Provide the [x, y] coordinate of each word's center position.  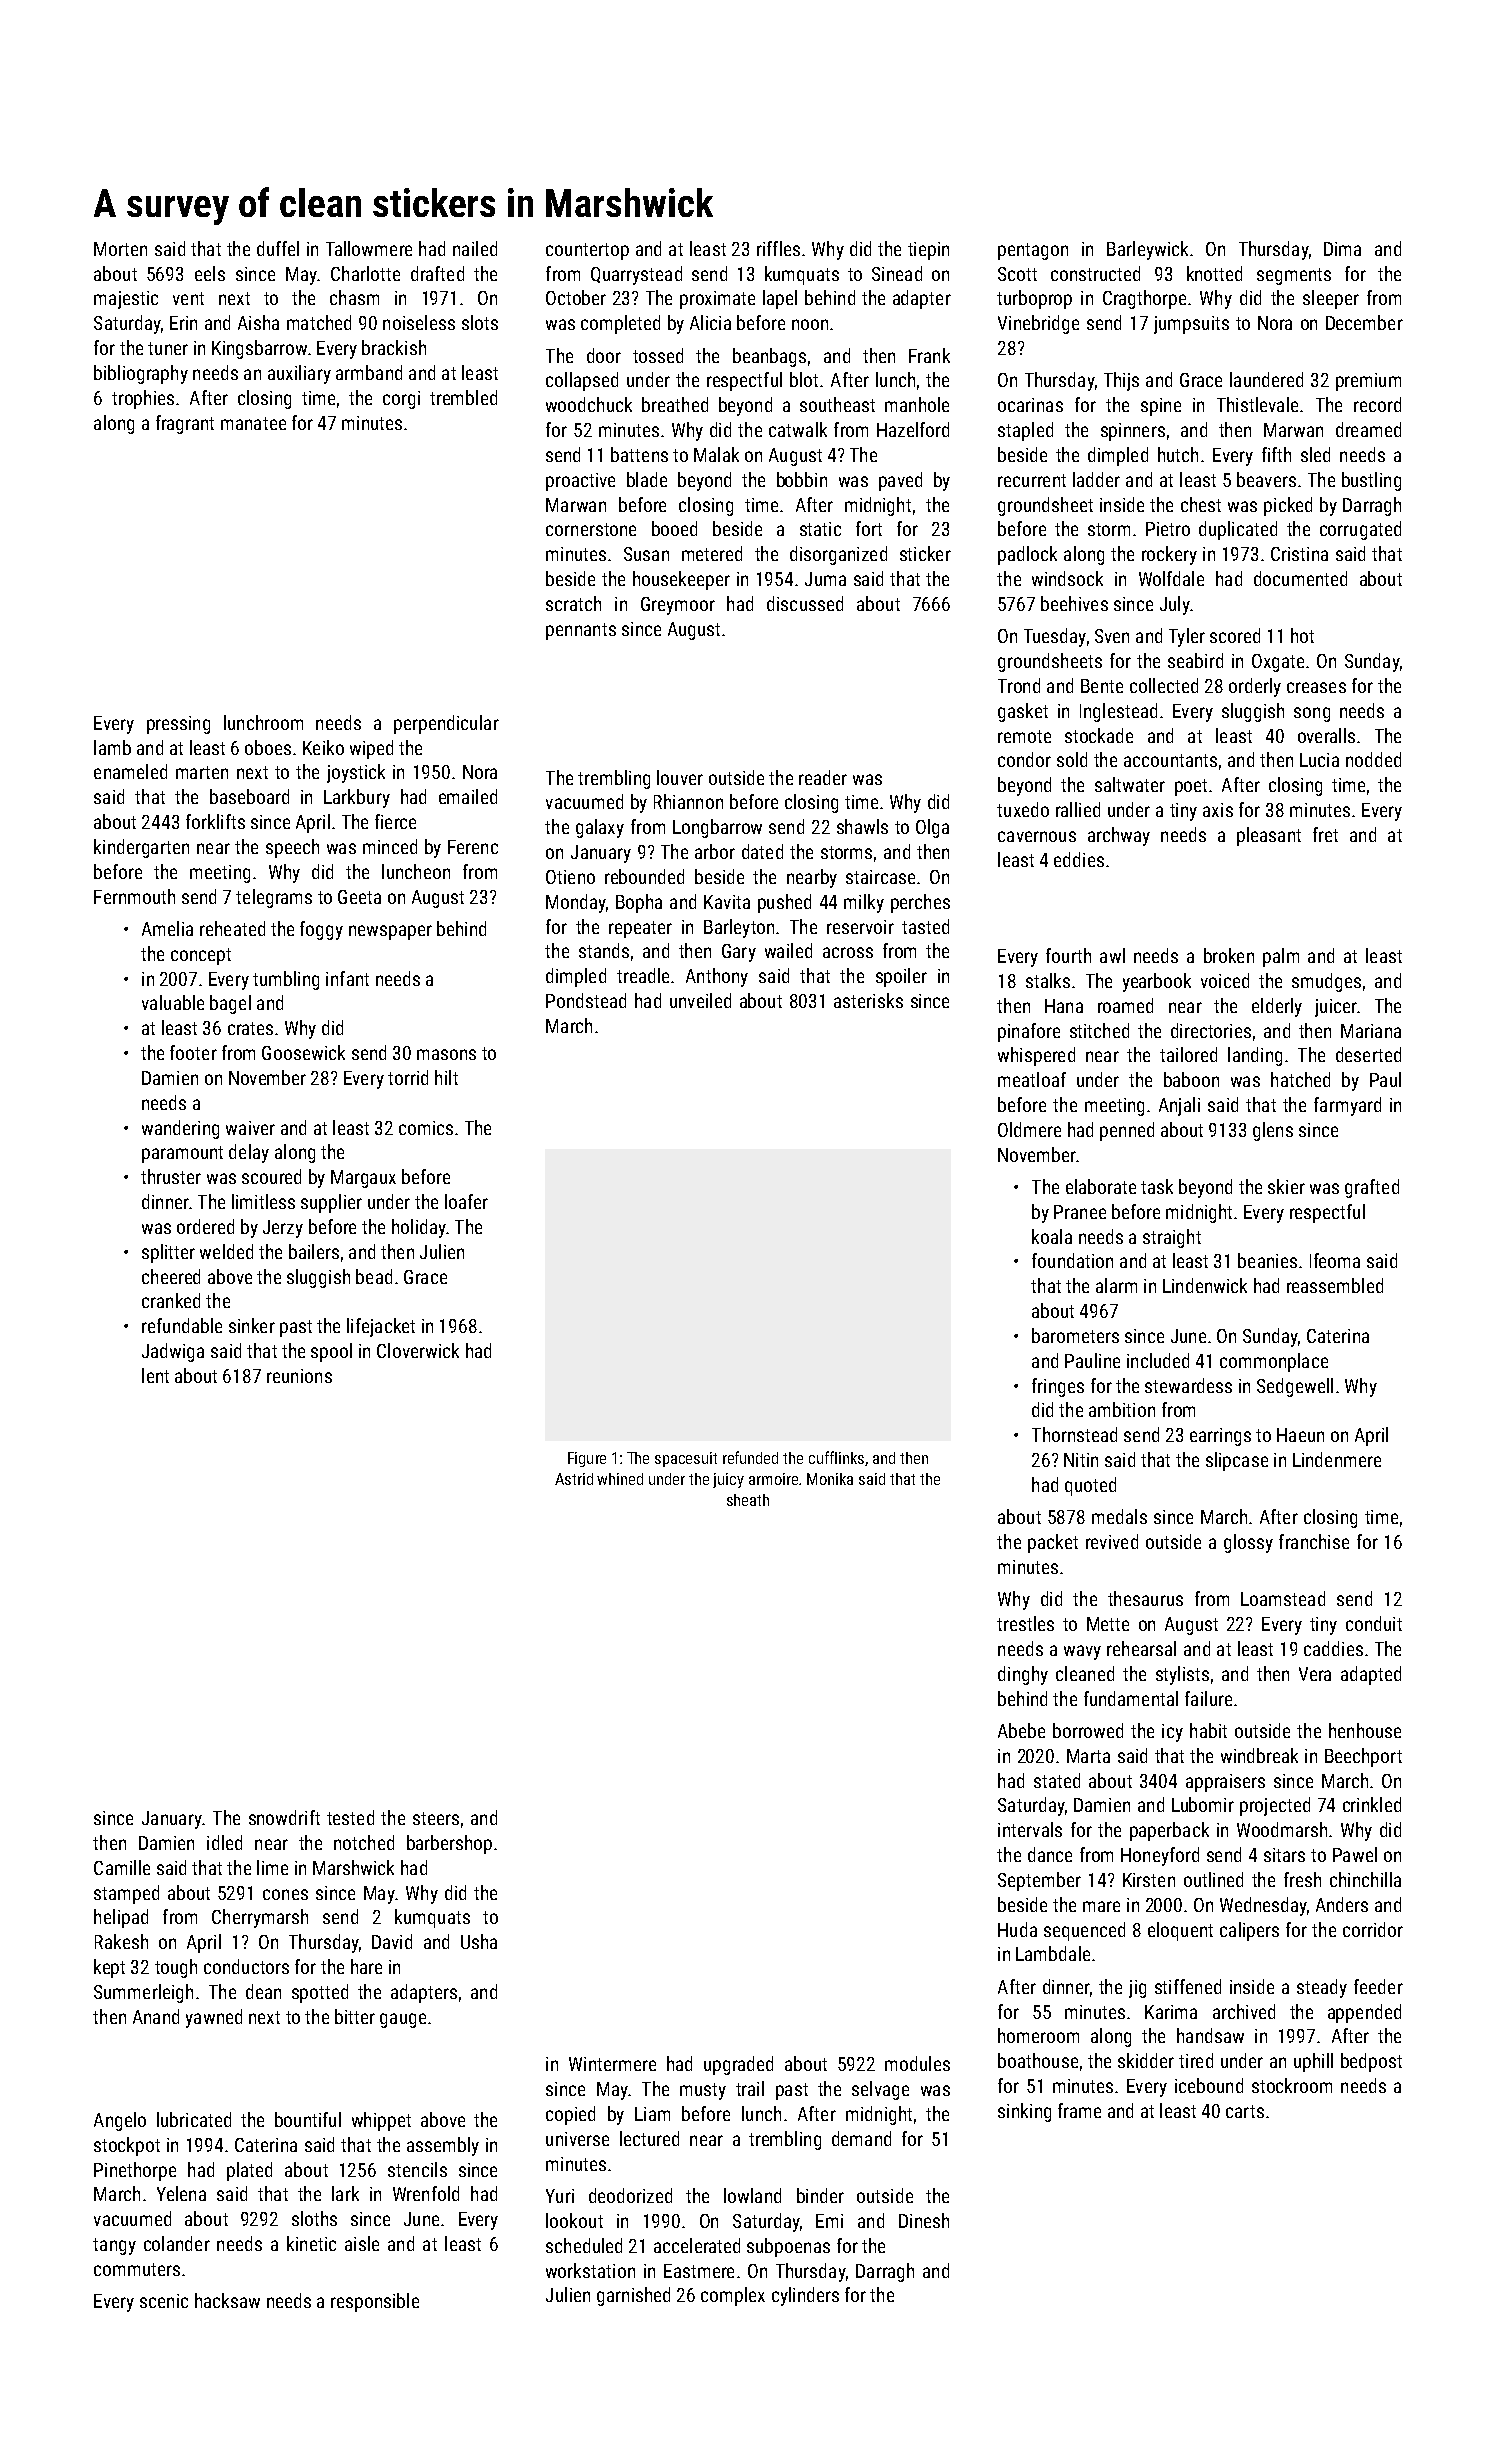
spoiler [901, 977]
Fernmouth [134, 896]
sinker [252, 1325]
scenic [164, 2301]
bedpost [1371, 2062]
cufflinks [836, 1457]
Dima [1342, 249]
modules [917, 2063]
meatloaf [1032, 1079]
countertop [587, 251]
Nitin [1081, 1460]
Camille [122, 1867]
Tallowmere [369, 248]
